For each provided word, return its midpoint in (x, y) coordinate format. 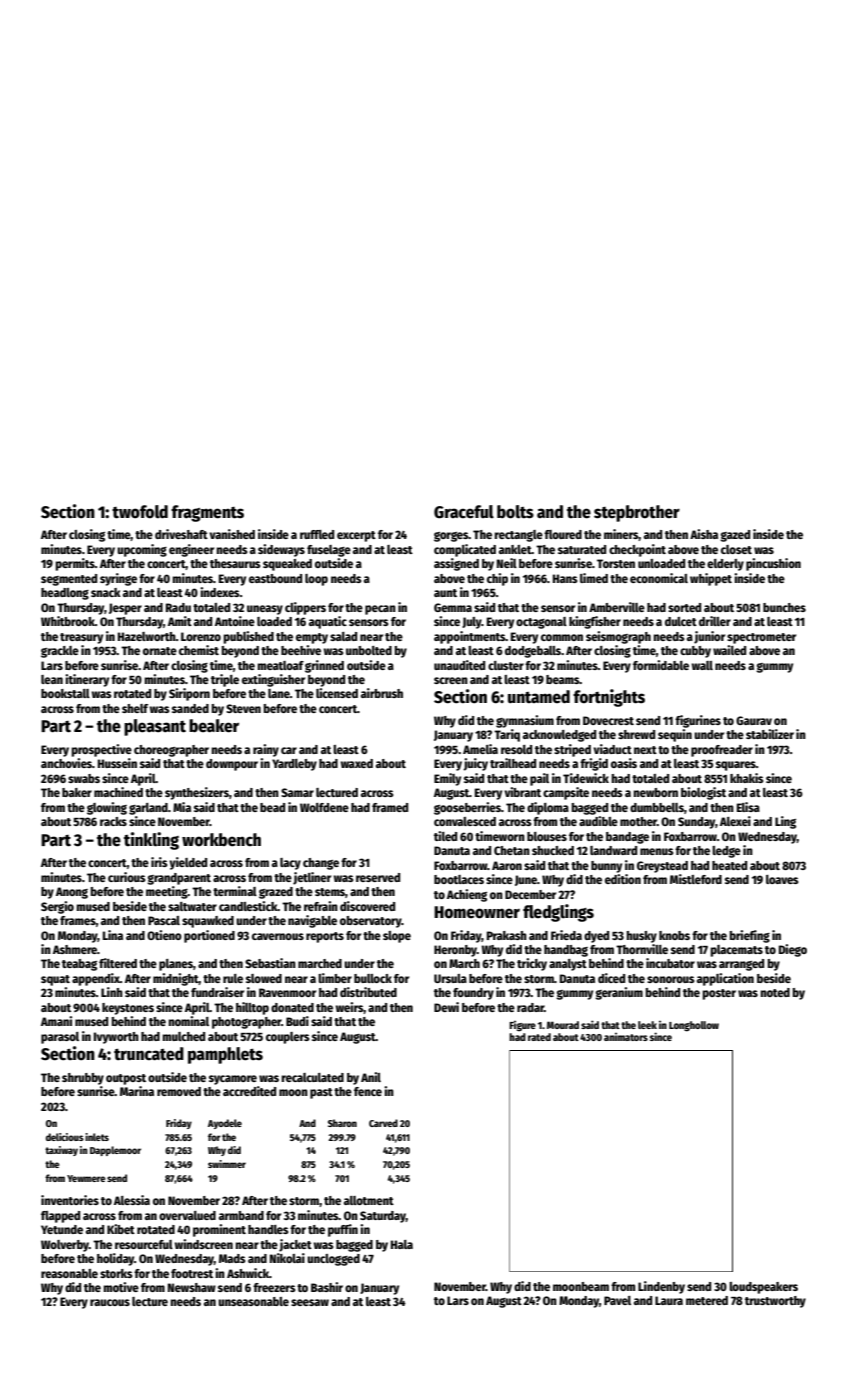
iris (159, 862)
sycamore (233, 1080)
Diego (793, 950)
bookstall (65, 693)
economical (659, 578)
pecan (380, 610)
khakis (747, 778)
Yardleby (294, 765)
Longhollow (694, 1026)
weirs (350, 1008)
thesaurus (235, 563)
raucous (110, 1302)
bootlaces (459, 879)
